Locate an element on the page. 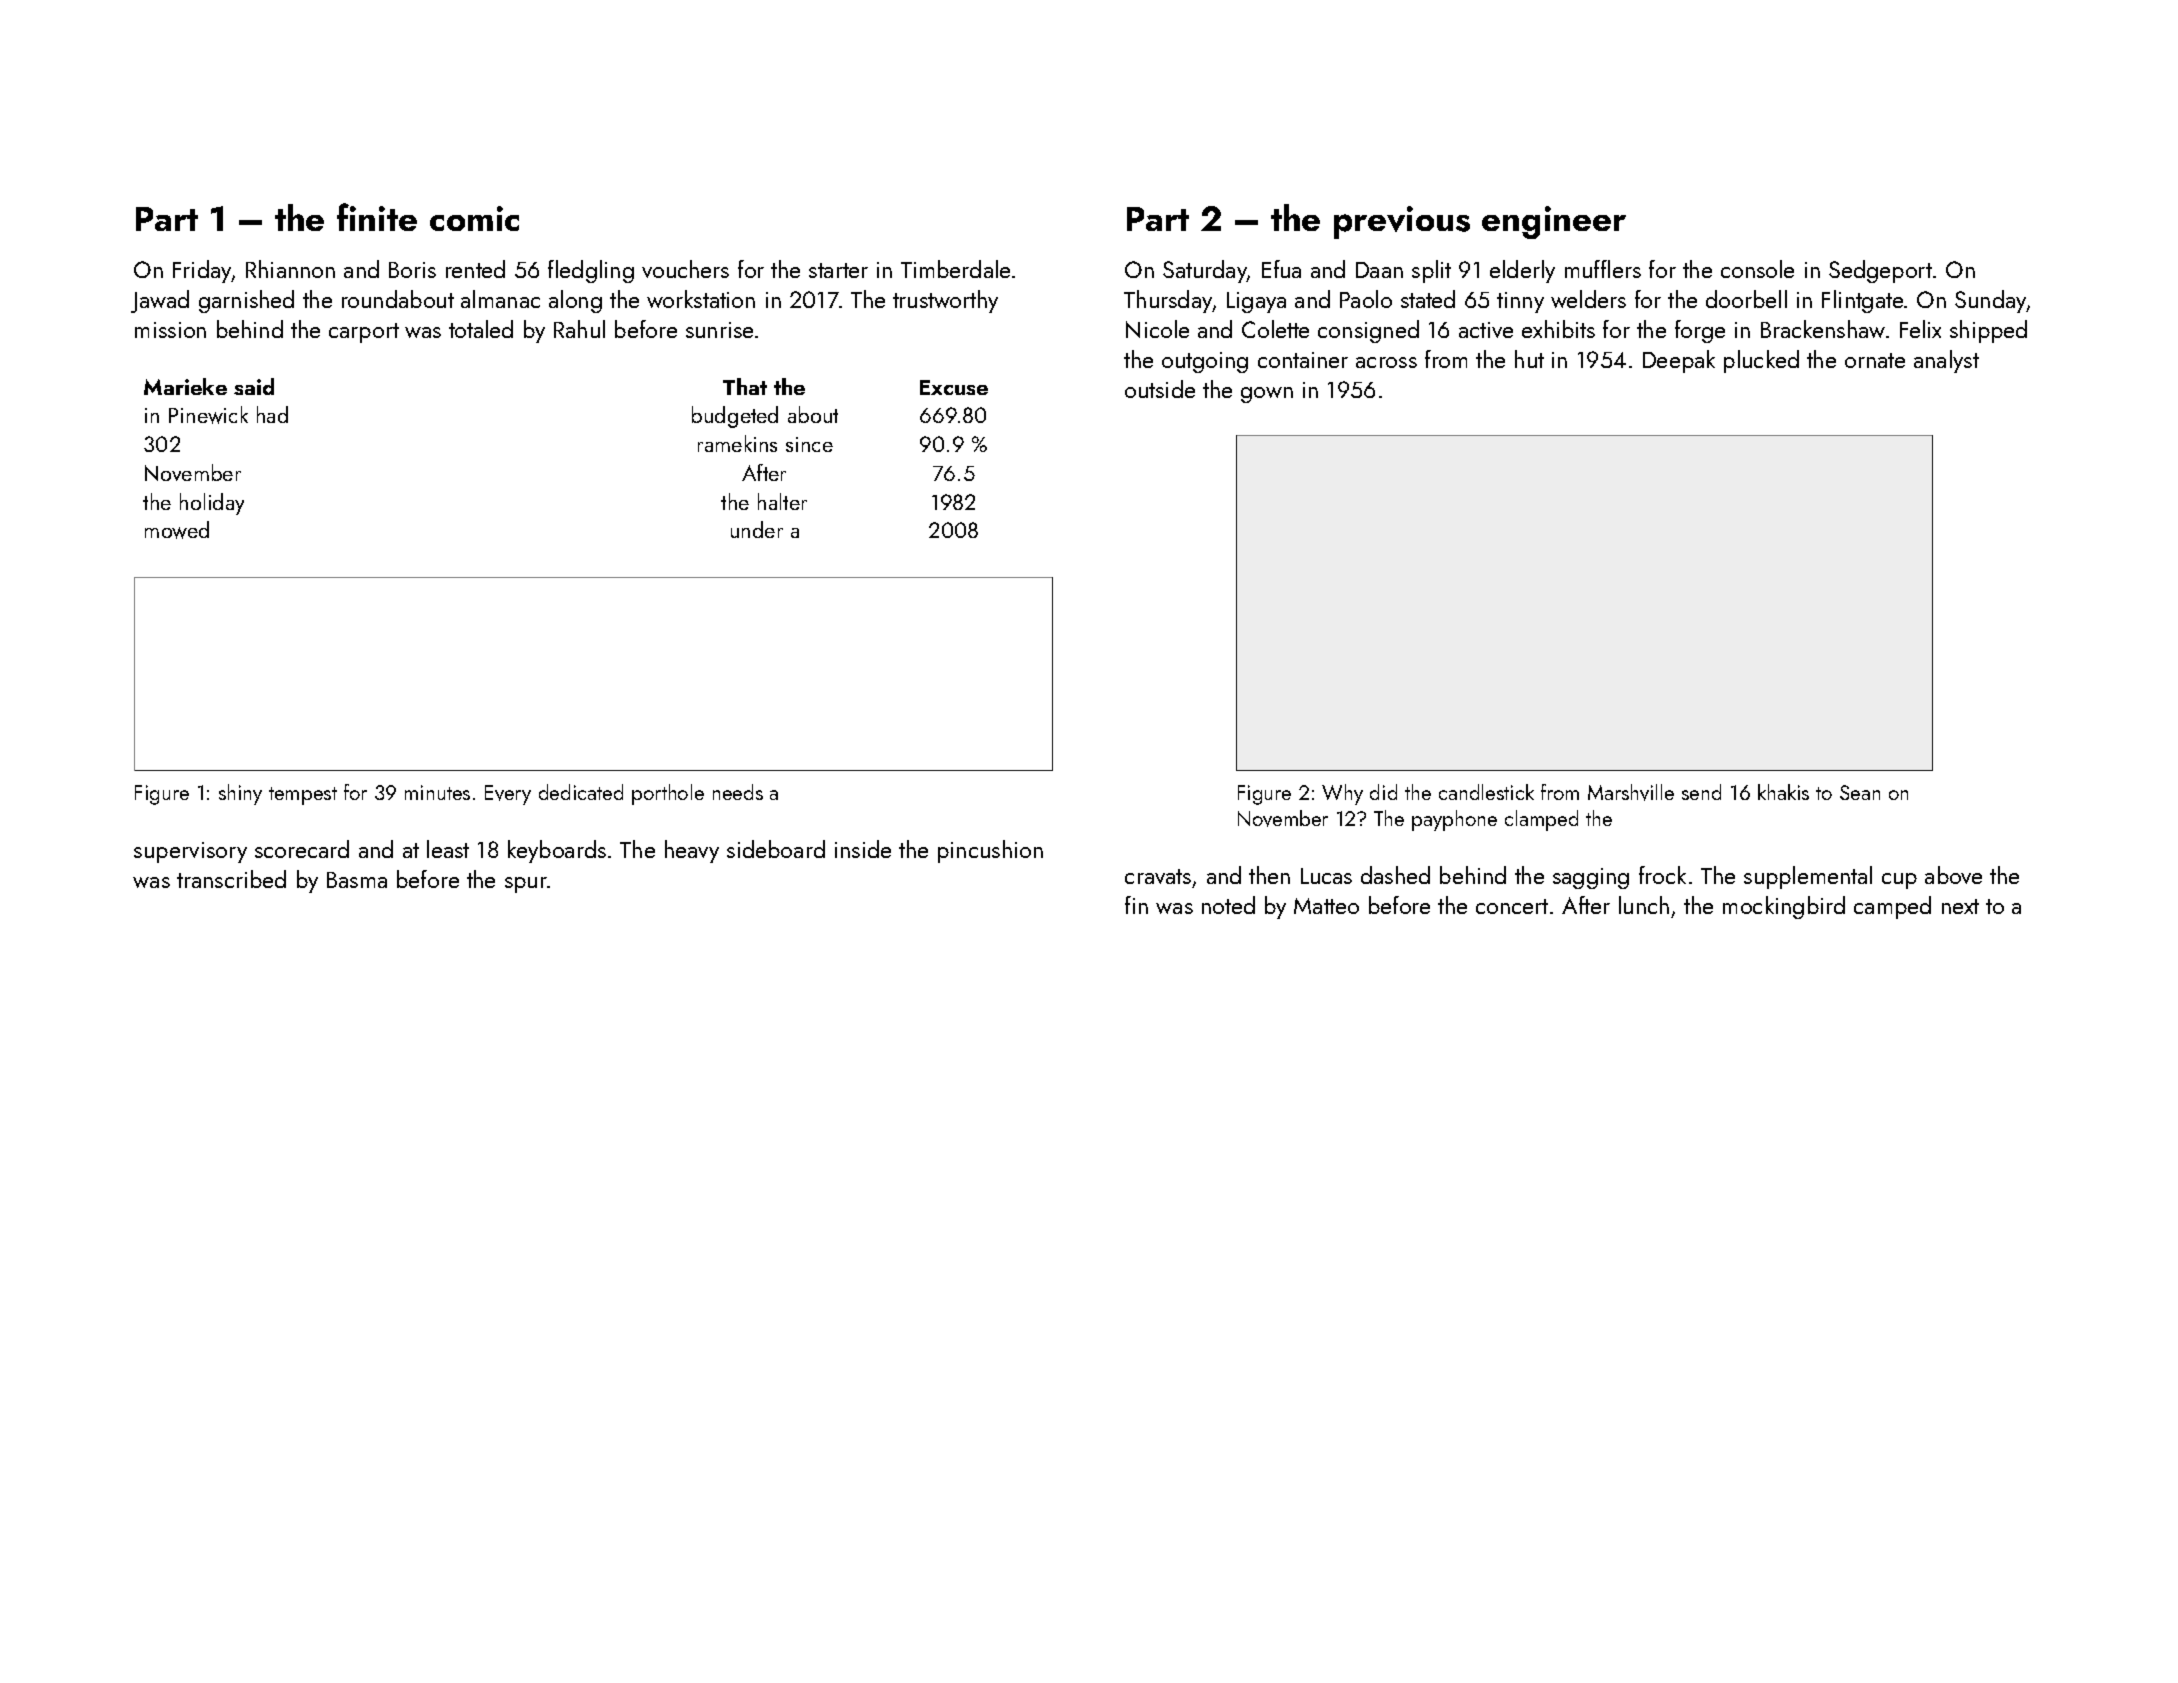  analyst is located at coordinates (1946, 361).
